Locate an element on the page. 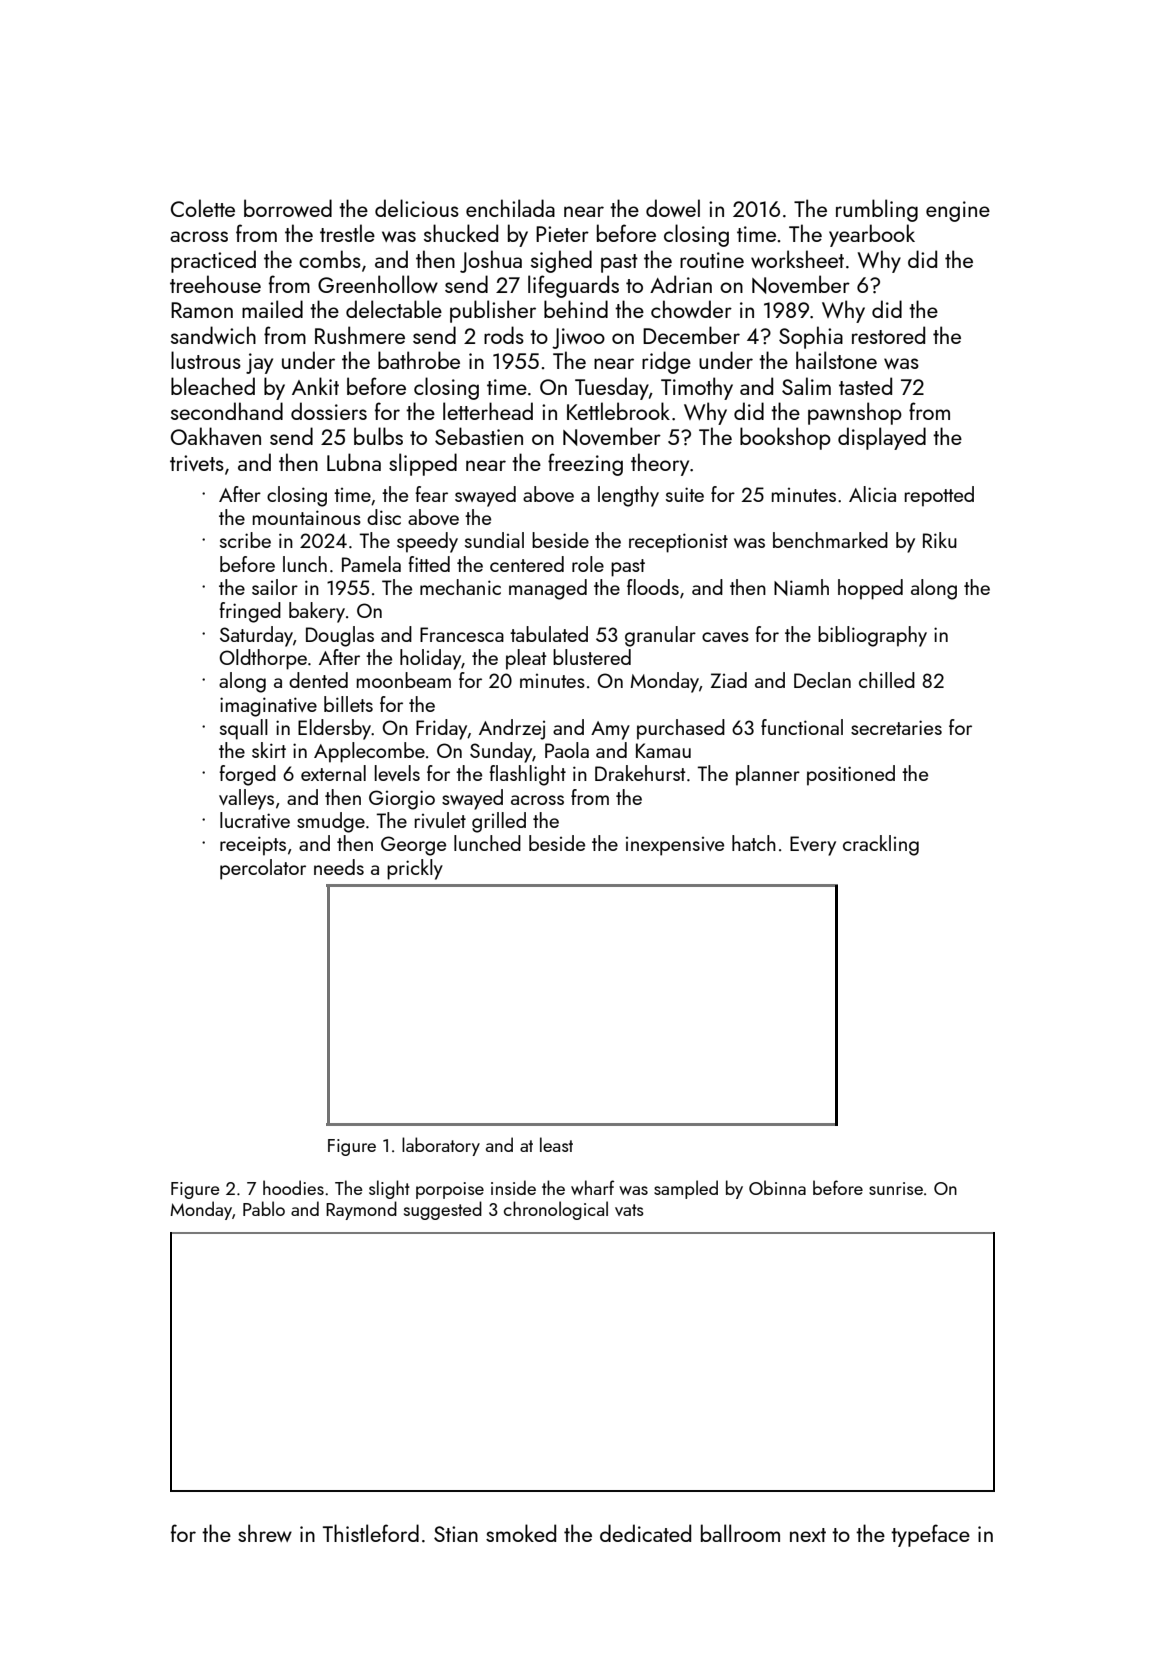 Image resolution: width=1165 pixels, height=1654 pixels. borrowed is located at coordinates (288, 208).
